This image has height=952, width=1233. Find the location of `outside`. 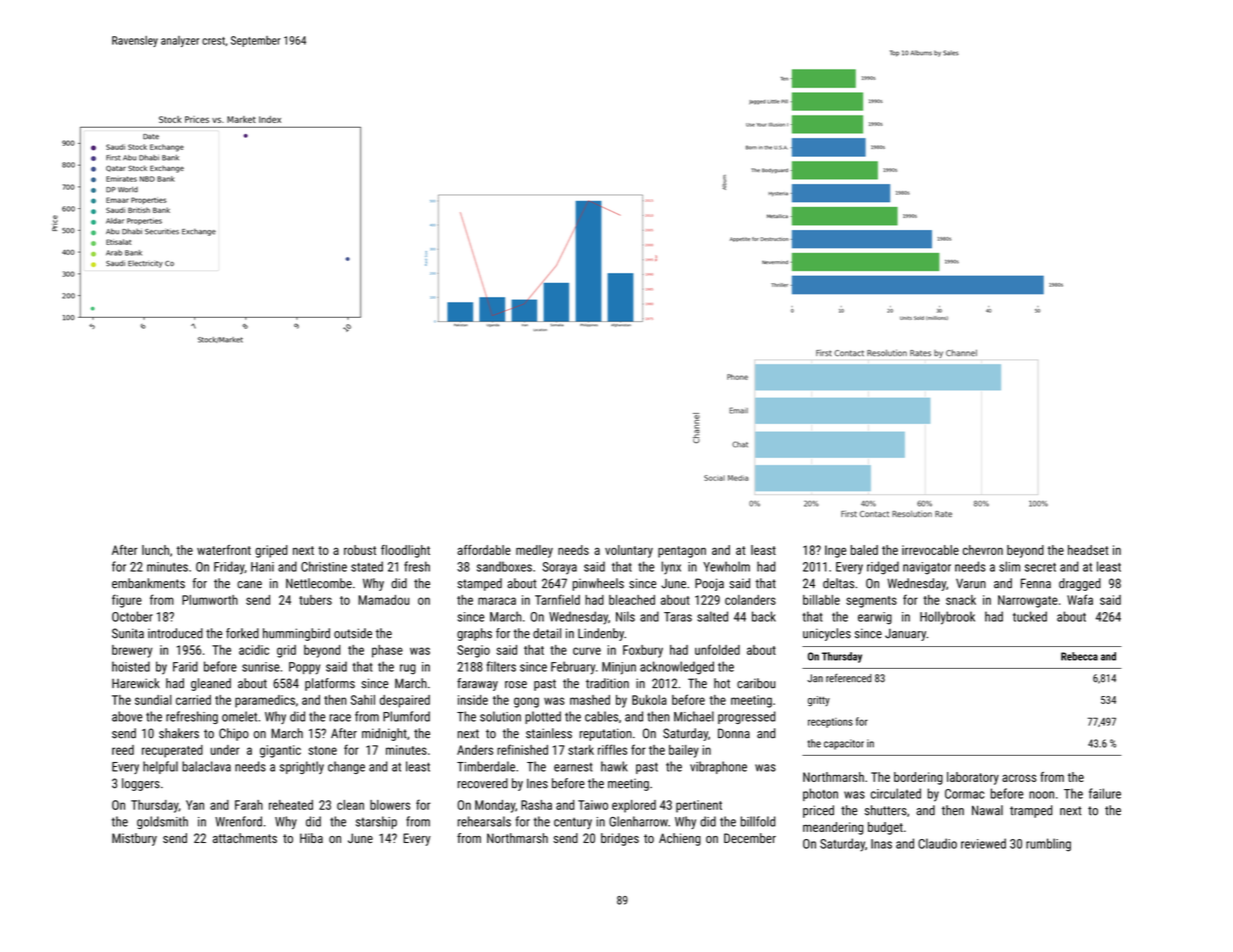

outside is located at coordinates (353, 633).
